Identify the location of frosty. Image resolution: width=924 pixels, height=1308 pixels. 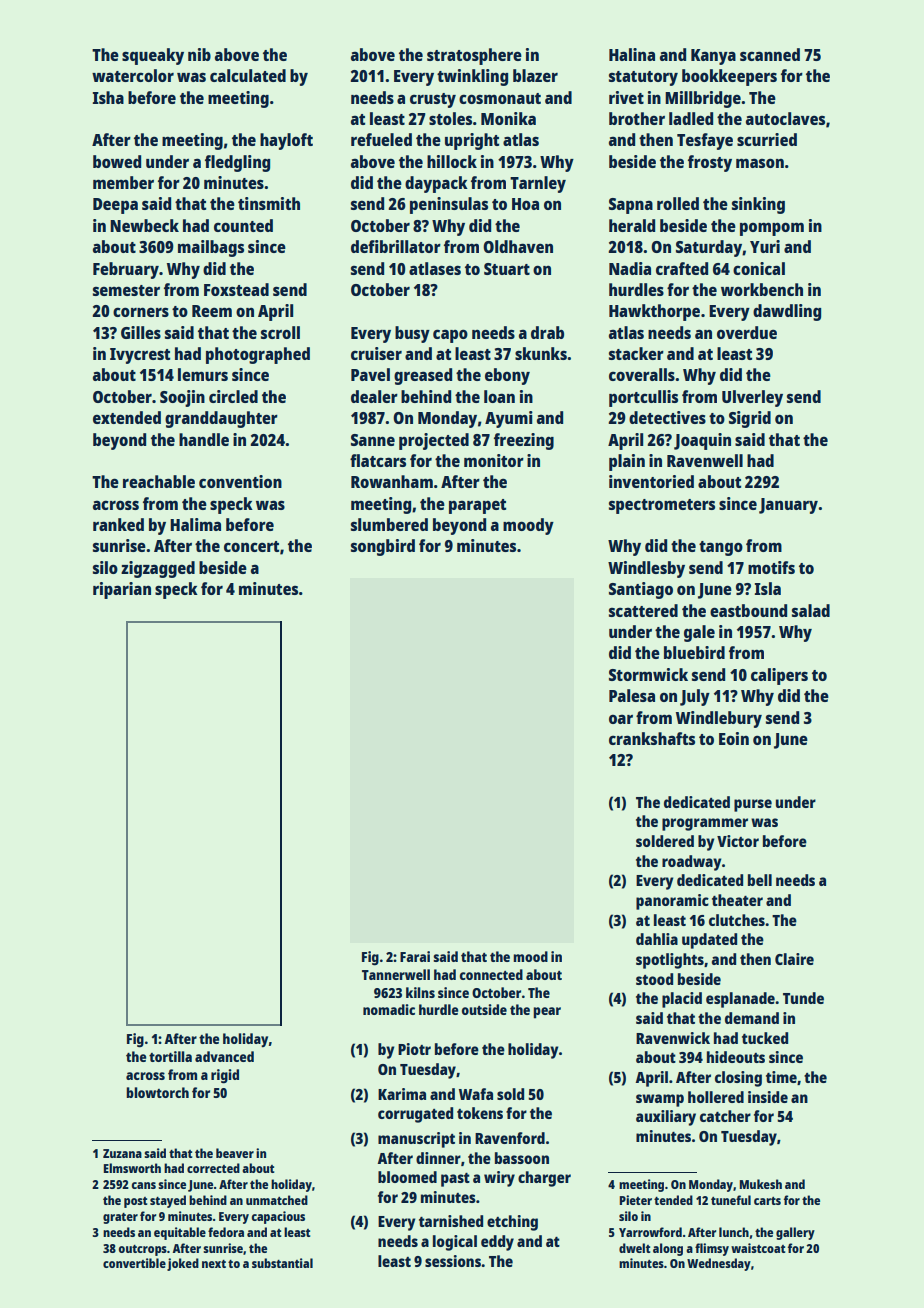
(710, 163).
